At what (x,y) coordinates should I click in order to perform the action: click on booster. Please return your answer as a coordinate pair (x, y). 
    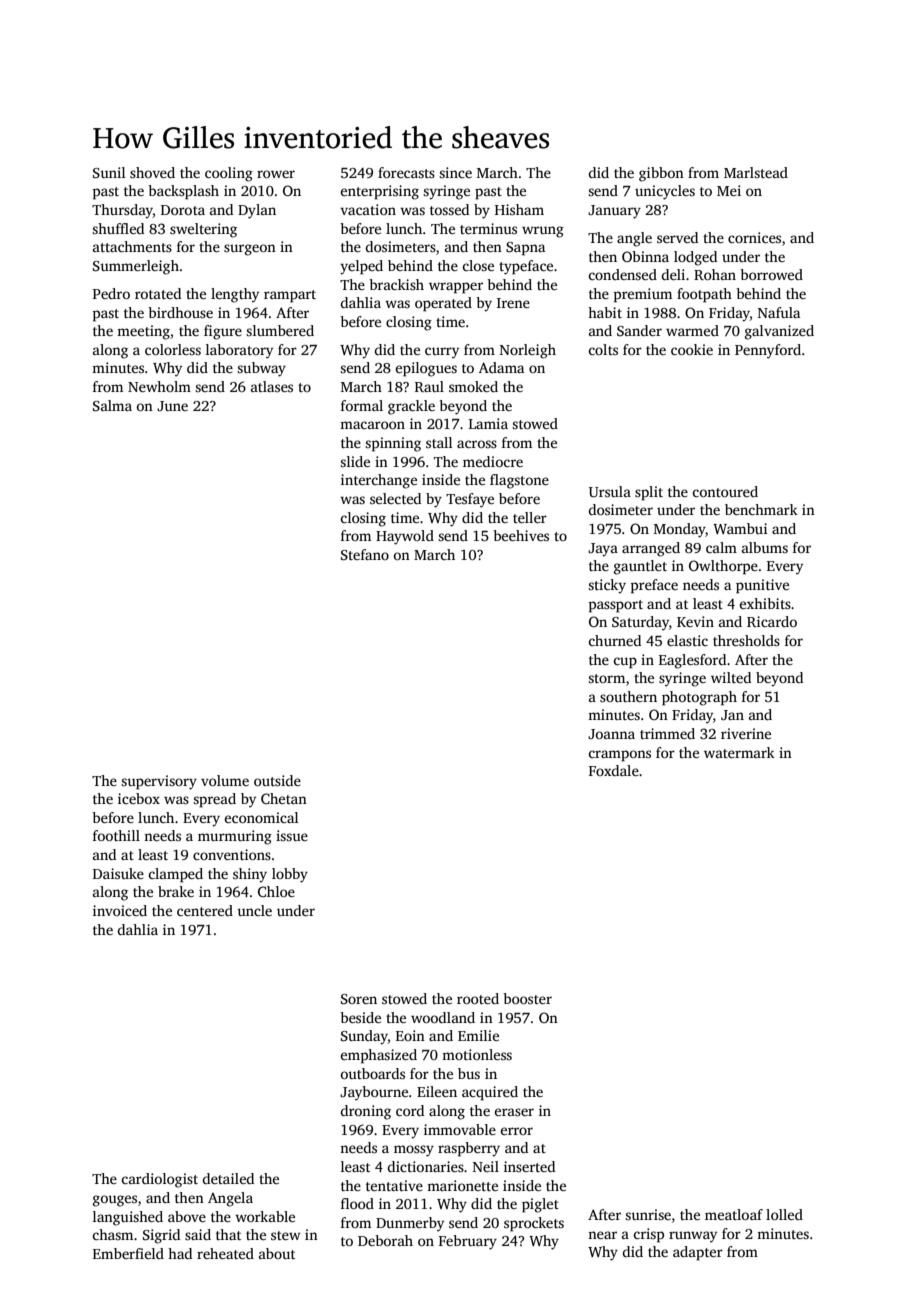
    Looking at the image, I should click on (527, 998).
